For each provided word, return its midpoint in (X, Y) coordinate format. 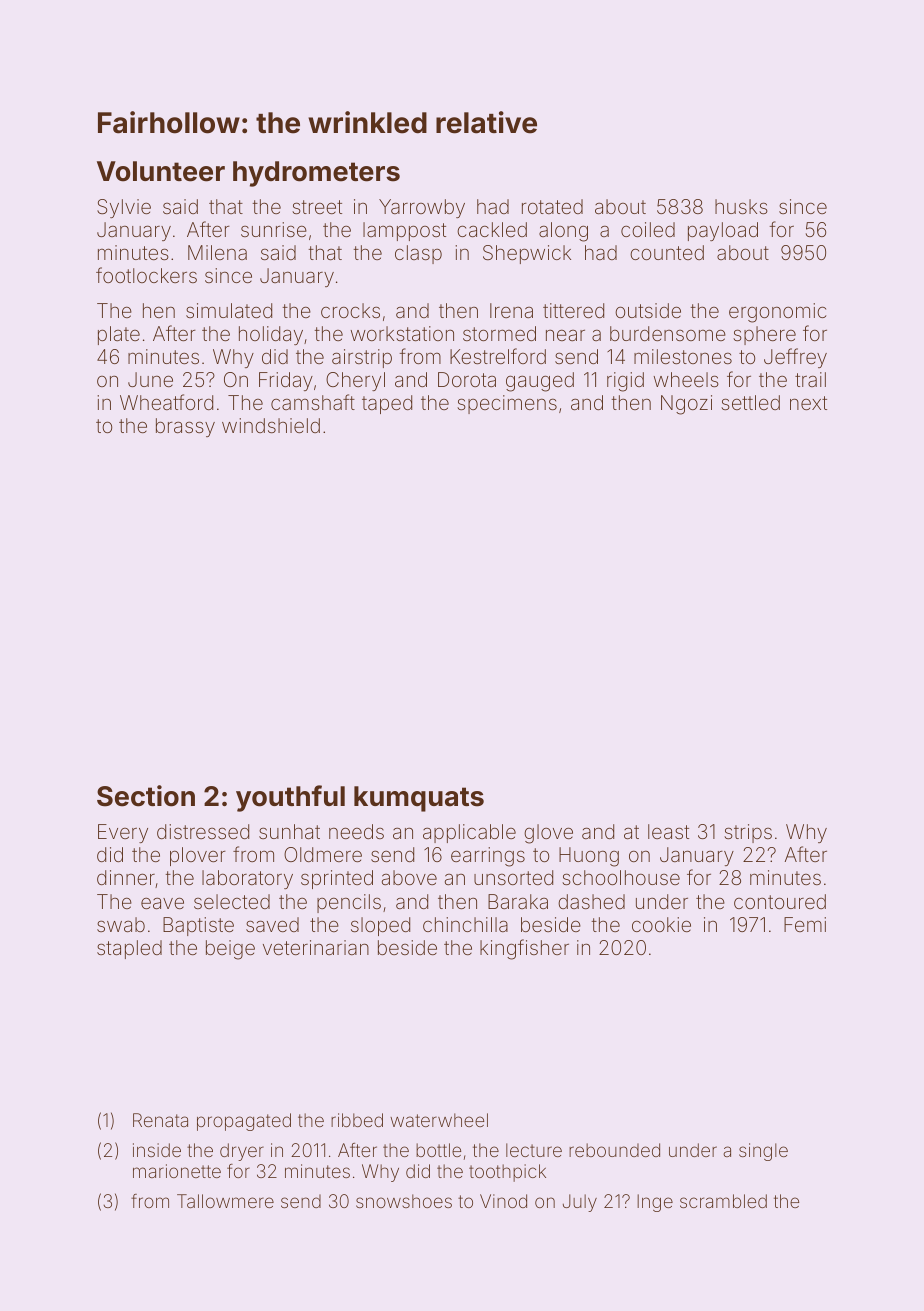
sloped (380, 926)
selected (232, 901)
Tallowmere (225, 1201)
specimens (507, 404)
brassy (185, 427)
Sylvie (124, 208)
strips (748, 833)
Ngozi (686, 405)
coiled (648, 229)
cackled (492, 229)
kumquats (419, 799)
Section (146, 796)
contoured (780, 901)
